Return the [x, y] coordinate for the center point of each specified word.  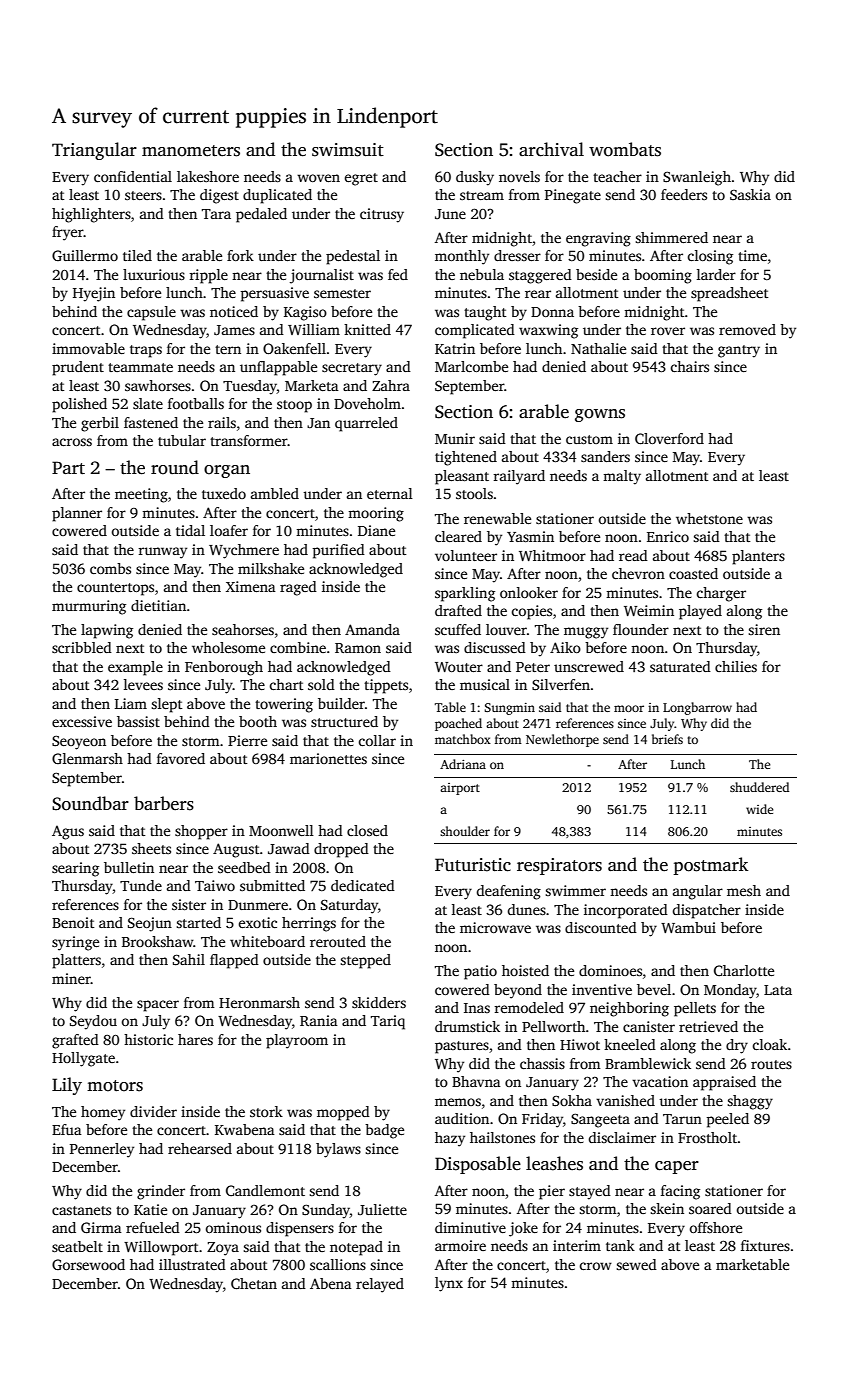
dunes [527, 909]
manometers [191, 151]
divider [153, 1111]
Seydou [93, 1022]
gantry [739, 351]
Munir [455, 438]
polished [79, 405]
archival [551, 149]
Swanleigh [697, 178]
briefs [667, 739]
